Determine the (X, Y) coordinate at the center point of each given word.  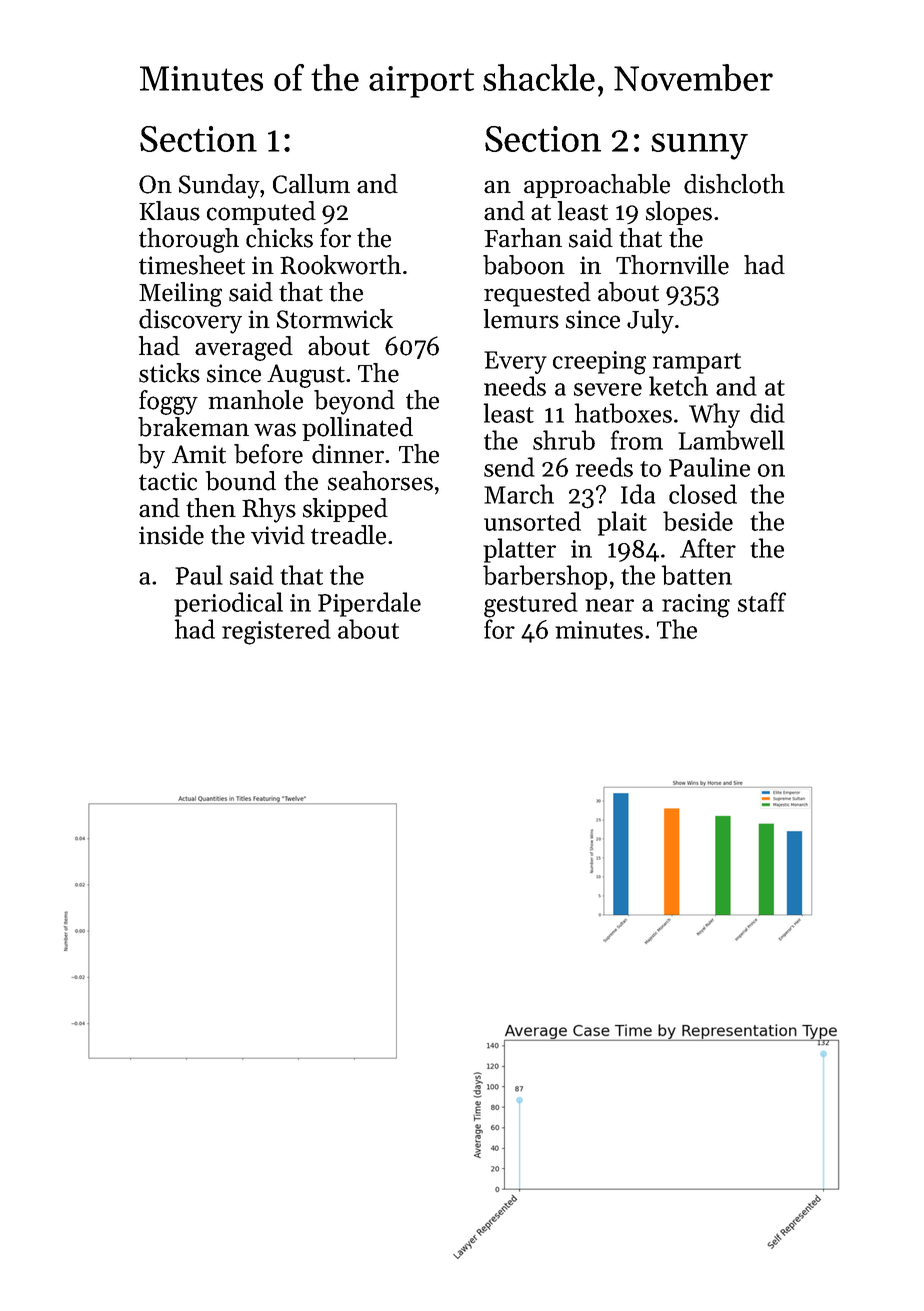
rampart (697, 363)
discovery (190, 321)
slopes (679, 213)
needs (515, 386)
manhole (255, 400)
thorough (189, 240)
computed (261, 213)
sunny (699, 146)
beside (698, 521)
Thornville (672, 265)
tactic (168, 481)
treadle (348, 535)
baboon (524, 265)
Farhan (523, 237)
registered (276, 632)
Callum (311, 184)
